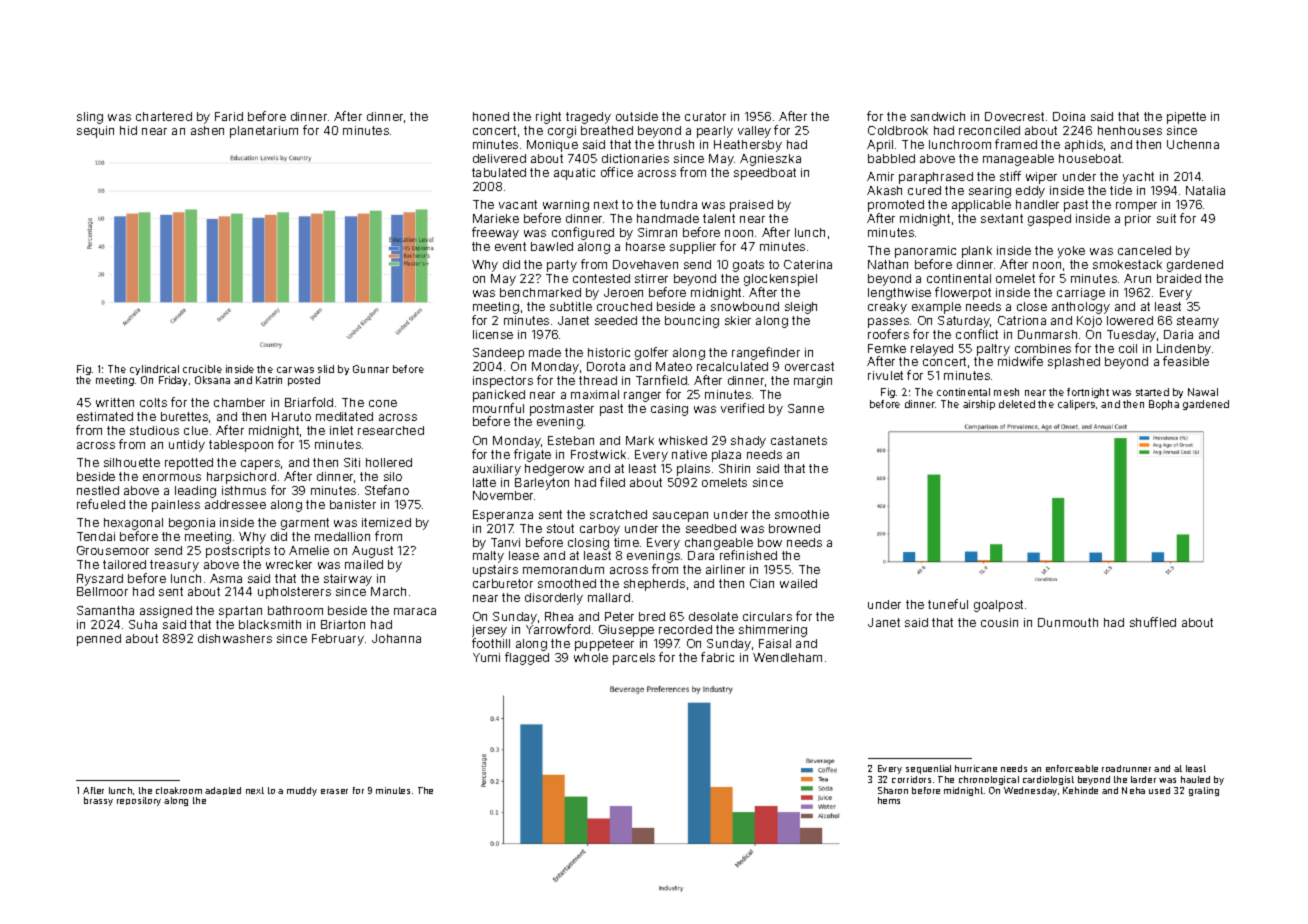  I want to click on Wendleham, so click(787, 657).
